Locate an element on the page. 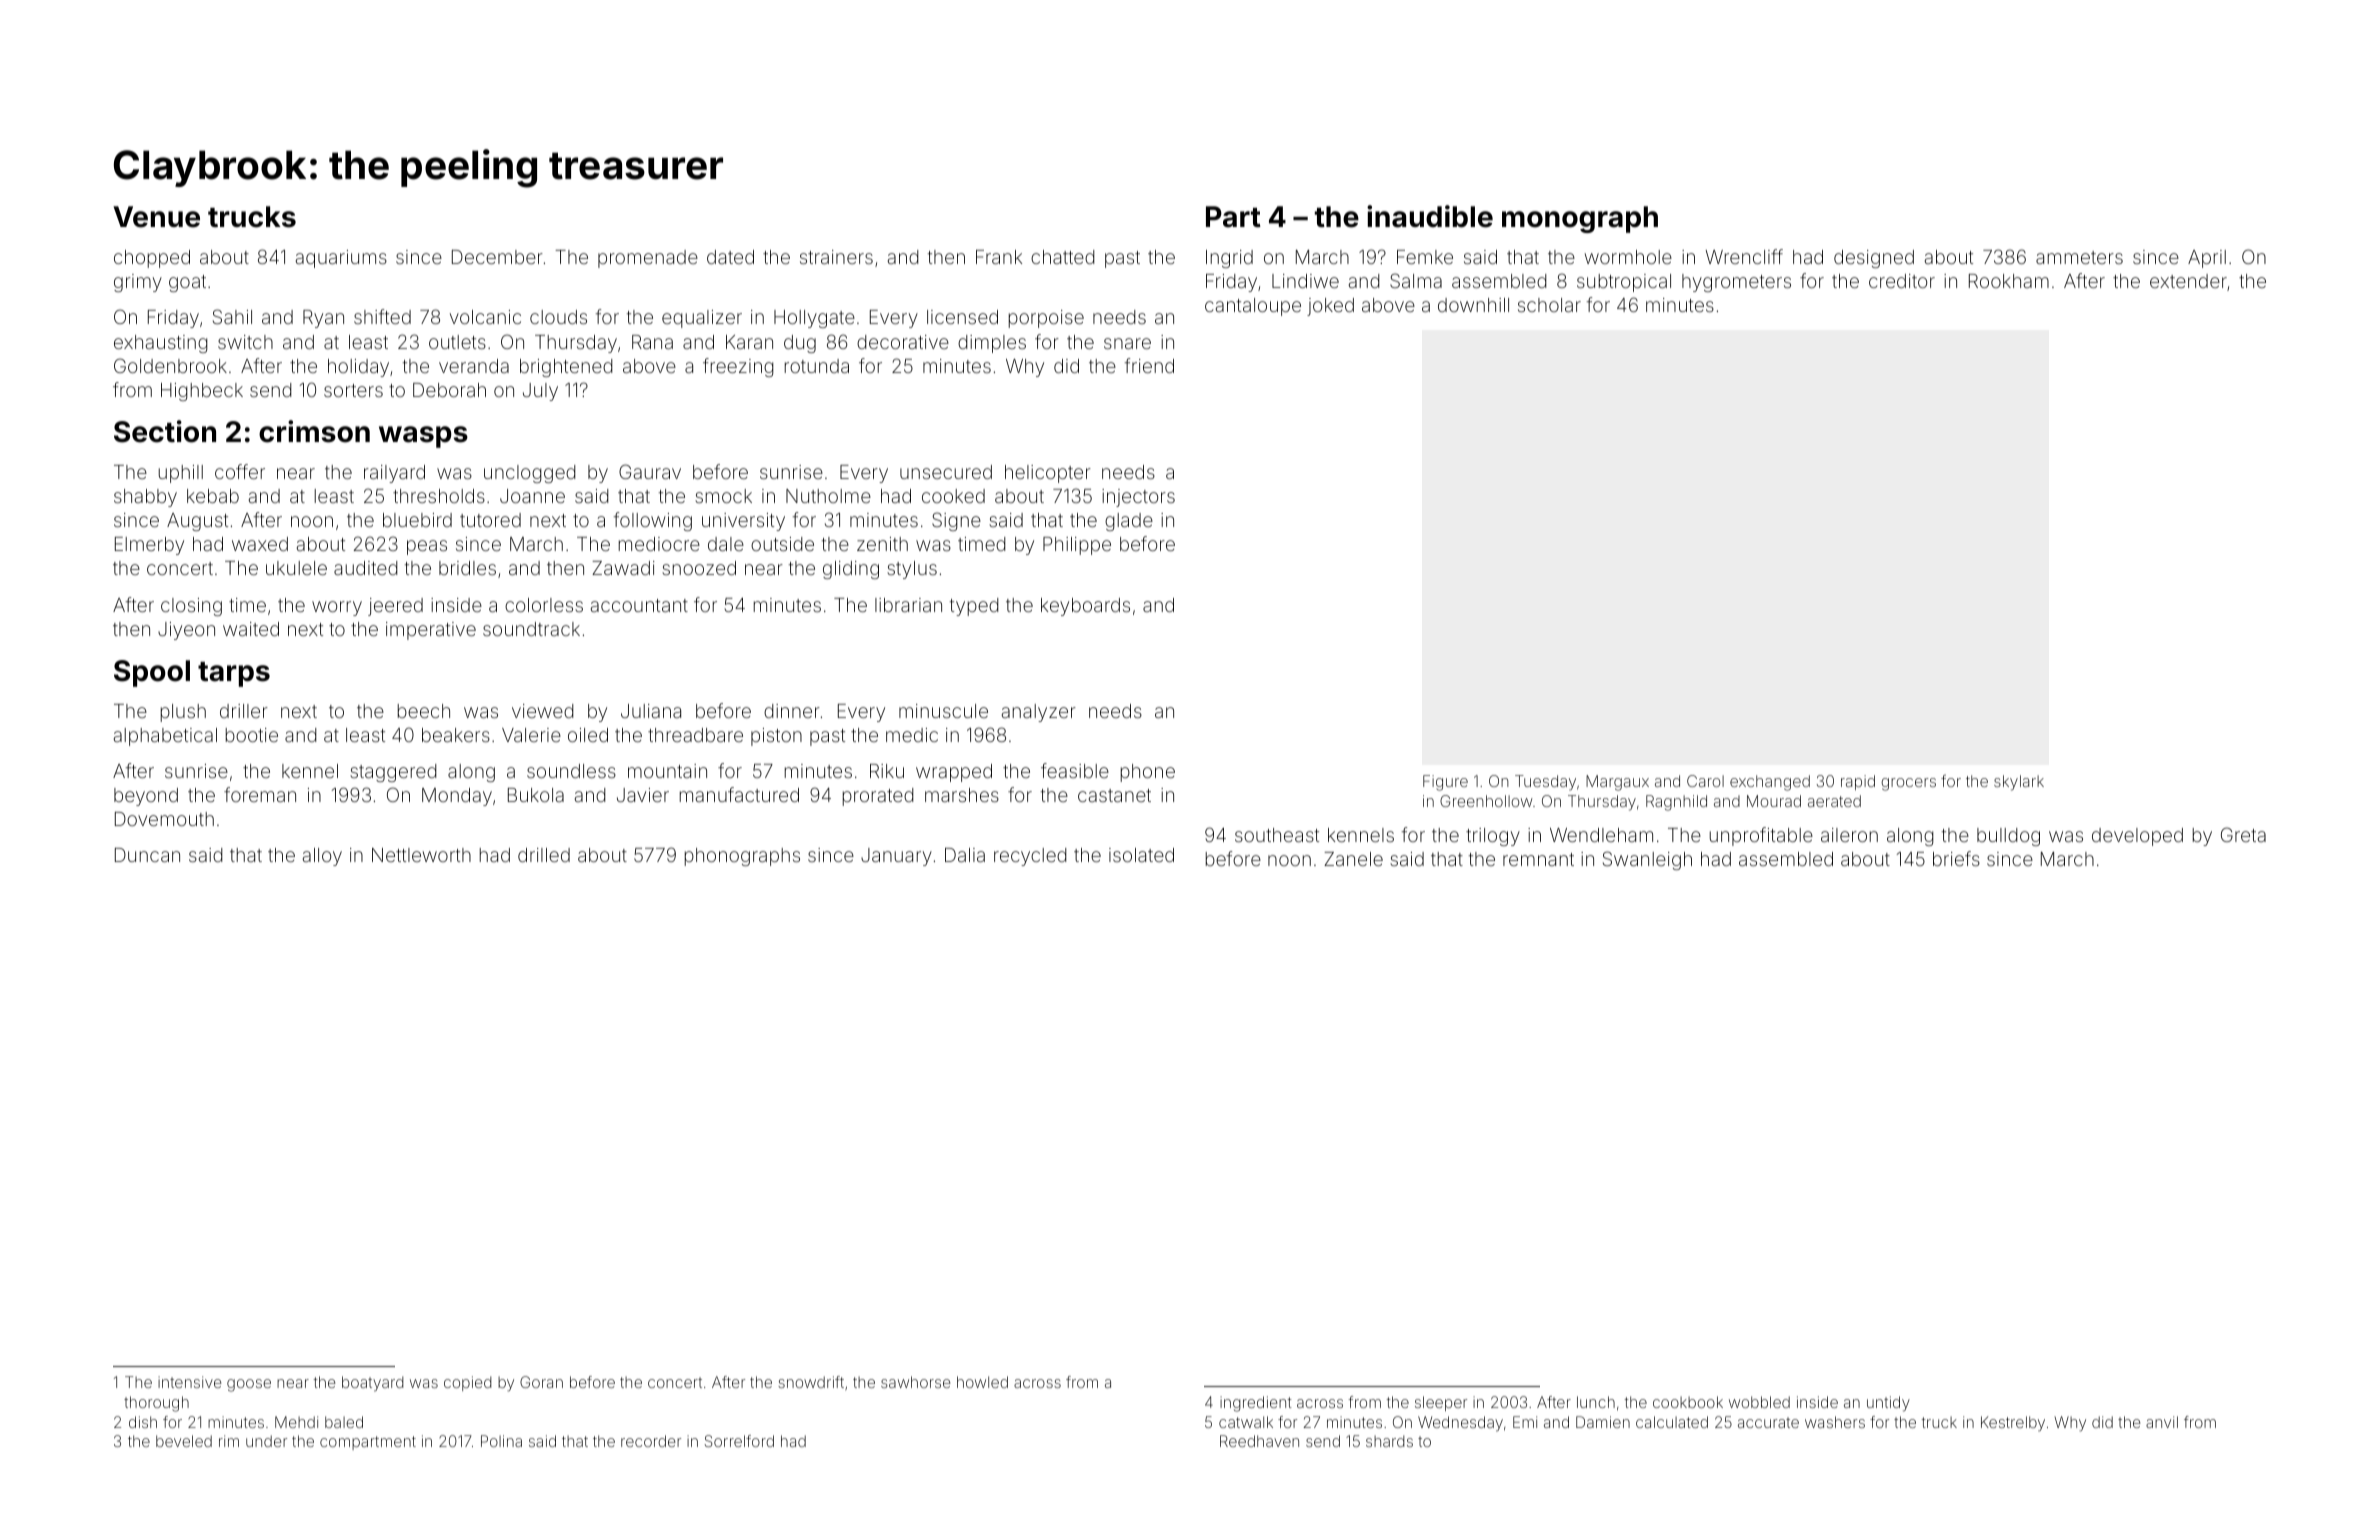 Image resolution: width=2380 pixels, height=1540 pixels. Nettleworth is located at coordinates (421, 855).
